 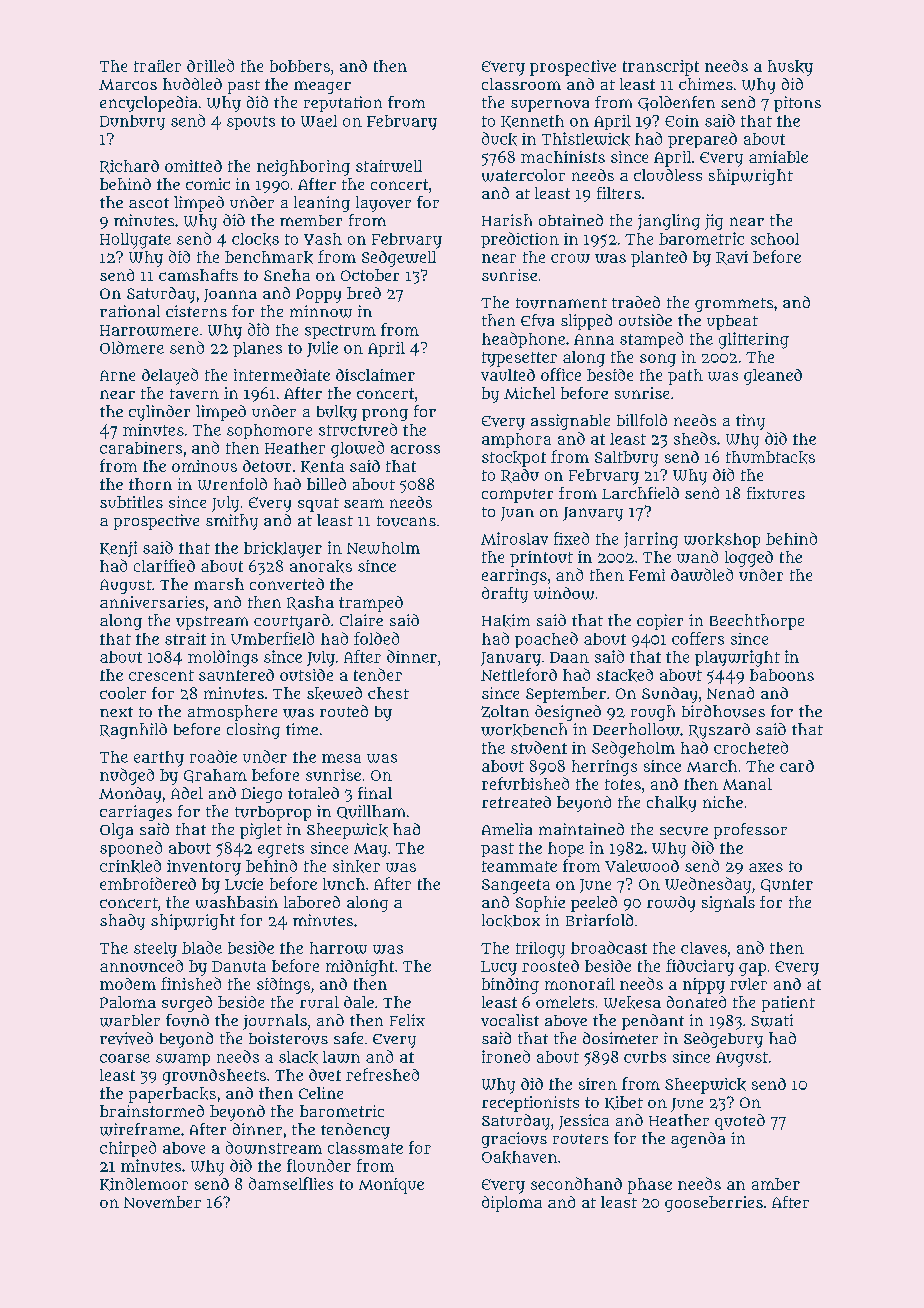 I want to click on chirped, so click(x=128, y=1149).
